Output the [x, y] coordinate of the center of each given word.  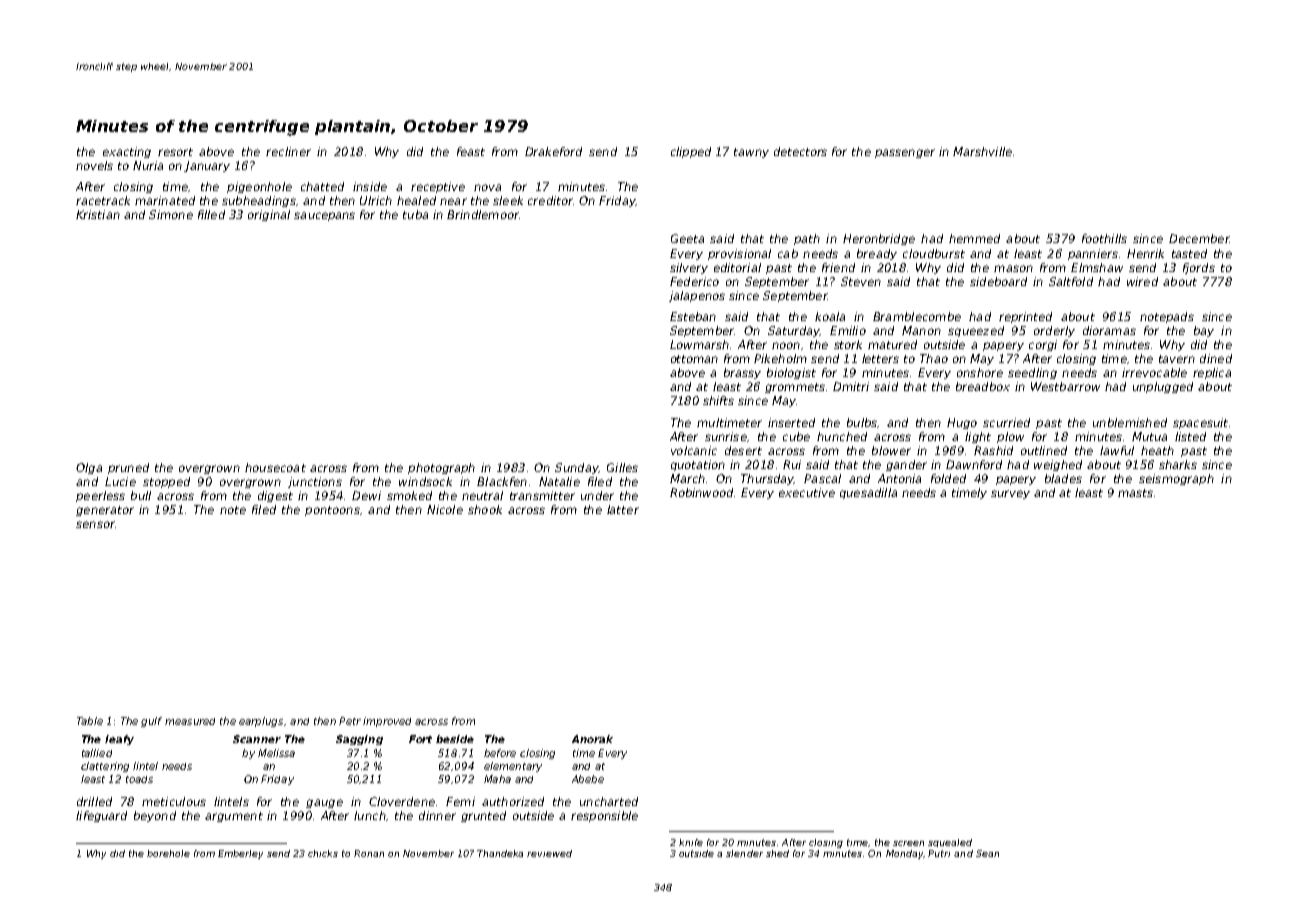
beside [455, 739]
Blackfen [502, 481]
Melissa [276, 753]
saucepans [324, 216]
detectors [800, 151]
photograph [441, 468]
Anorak [592, 739]
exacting [127, 152]
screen [908, 843]
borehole [168, 853]
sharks [1178, 464]
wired [1142, 281]
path [807, 239]
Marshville [982, 151]
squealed [950, 843]
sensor [95, 524]
